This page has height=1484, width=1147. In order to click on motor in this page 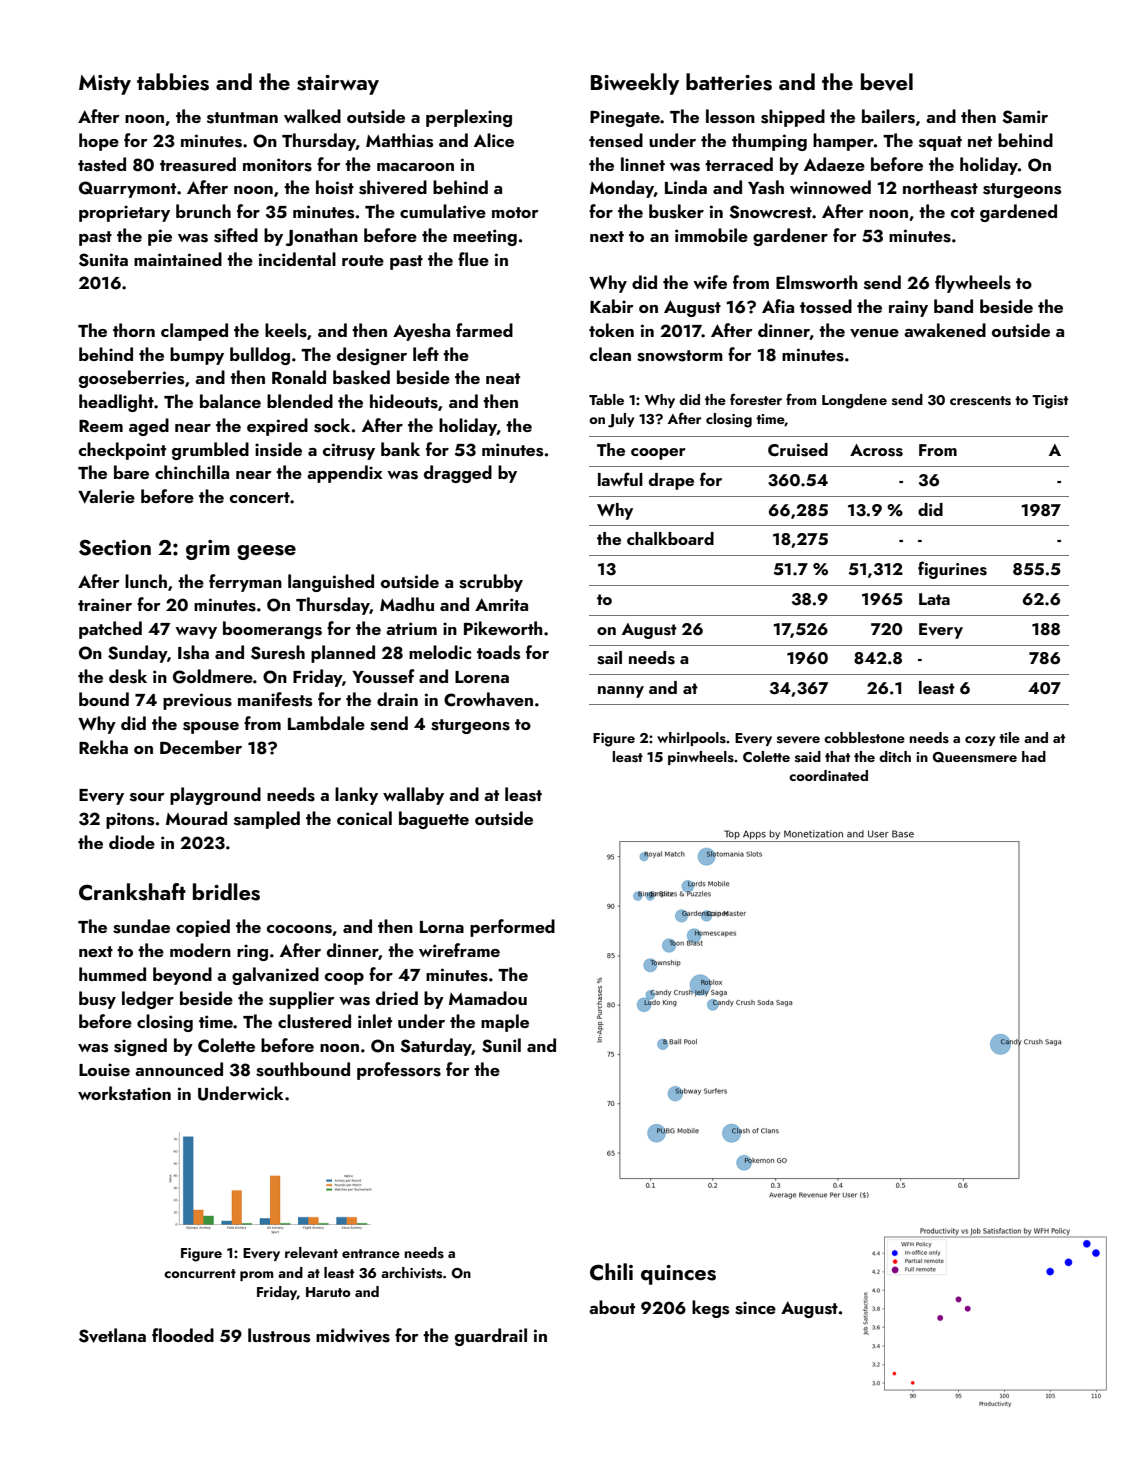, I will do `click(515, 212)`.
